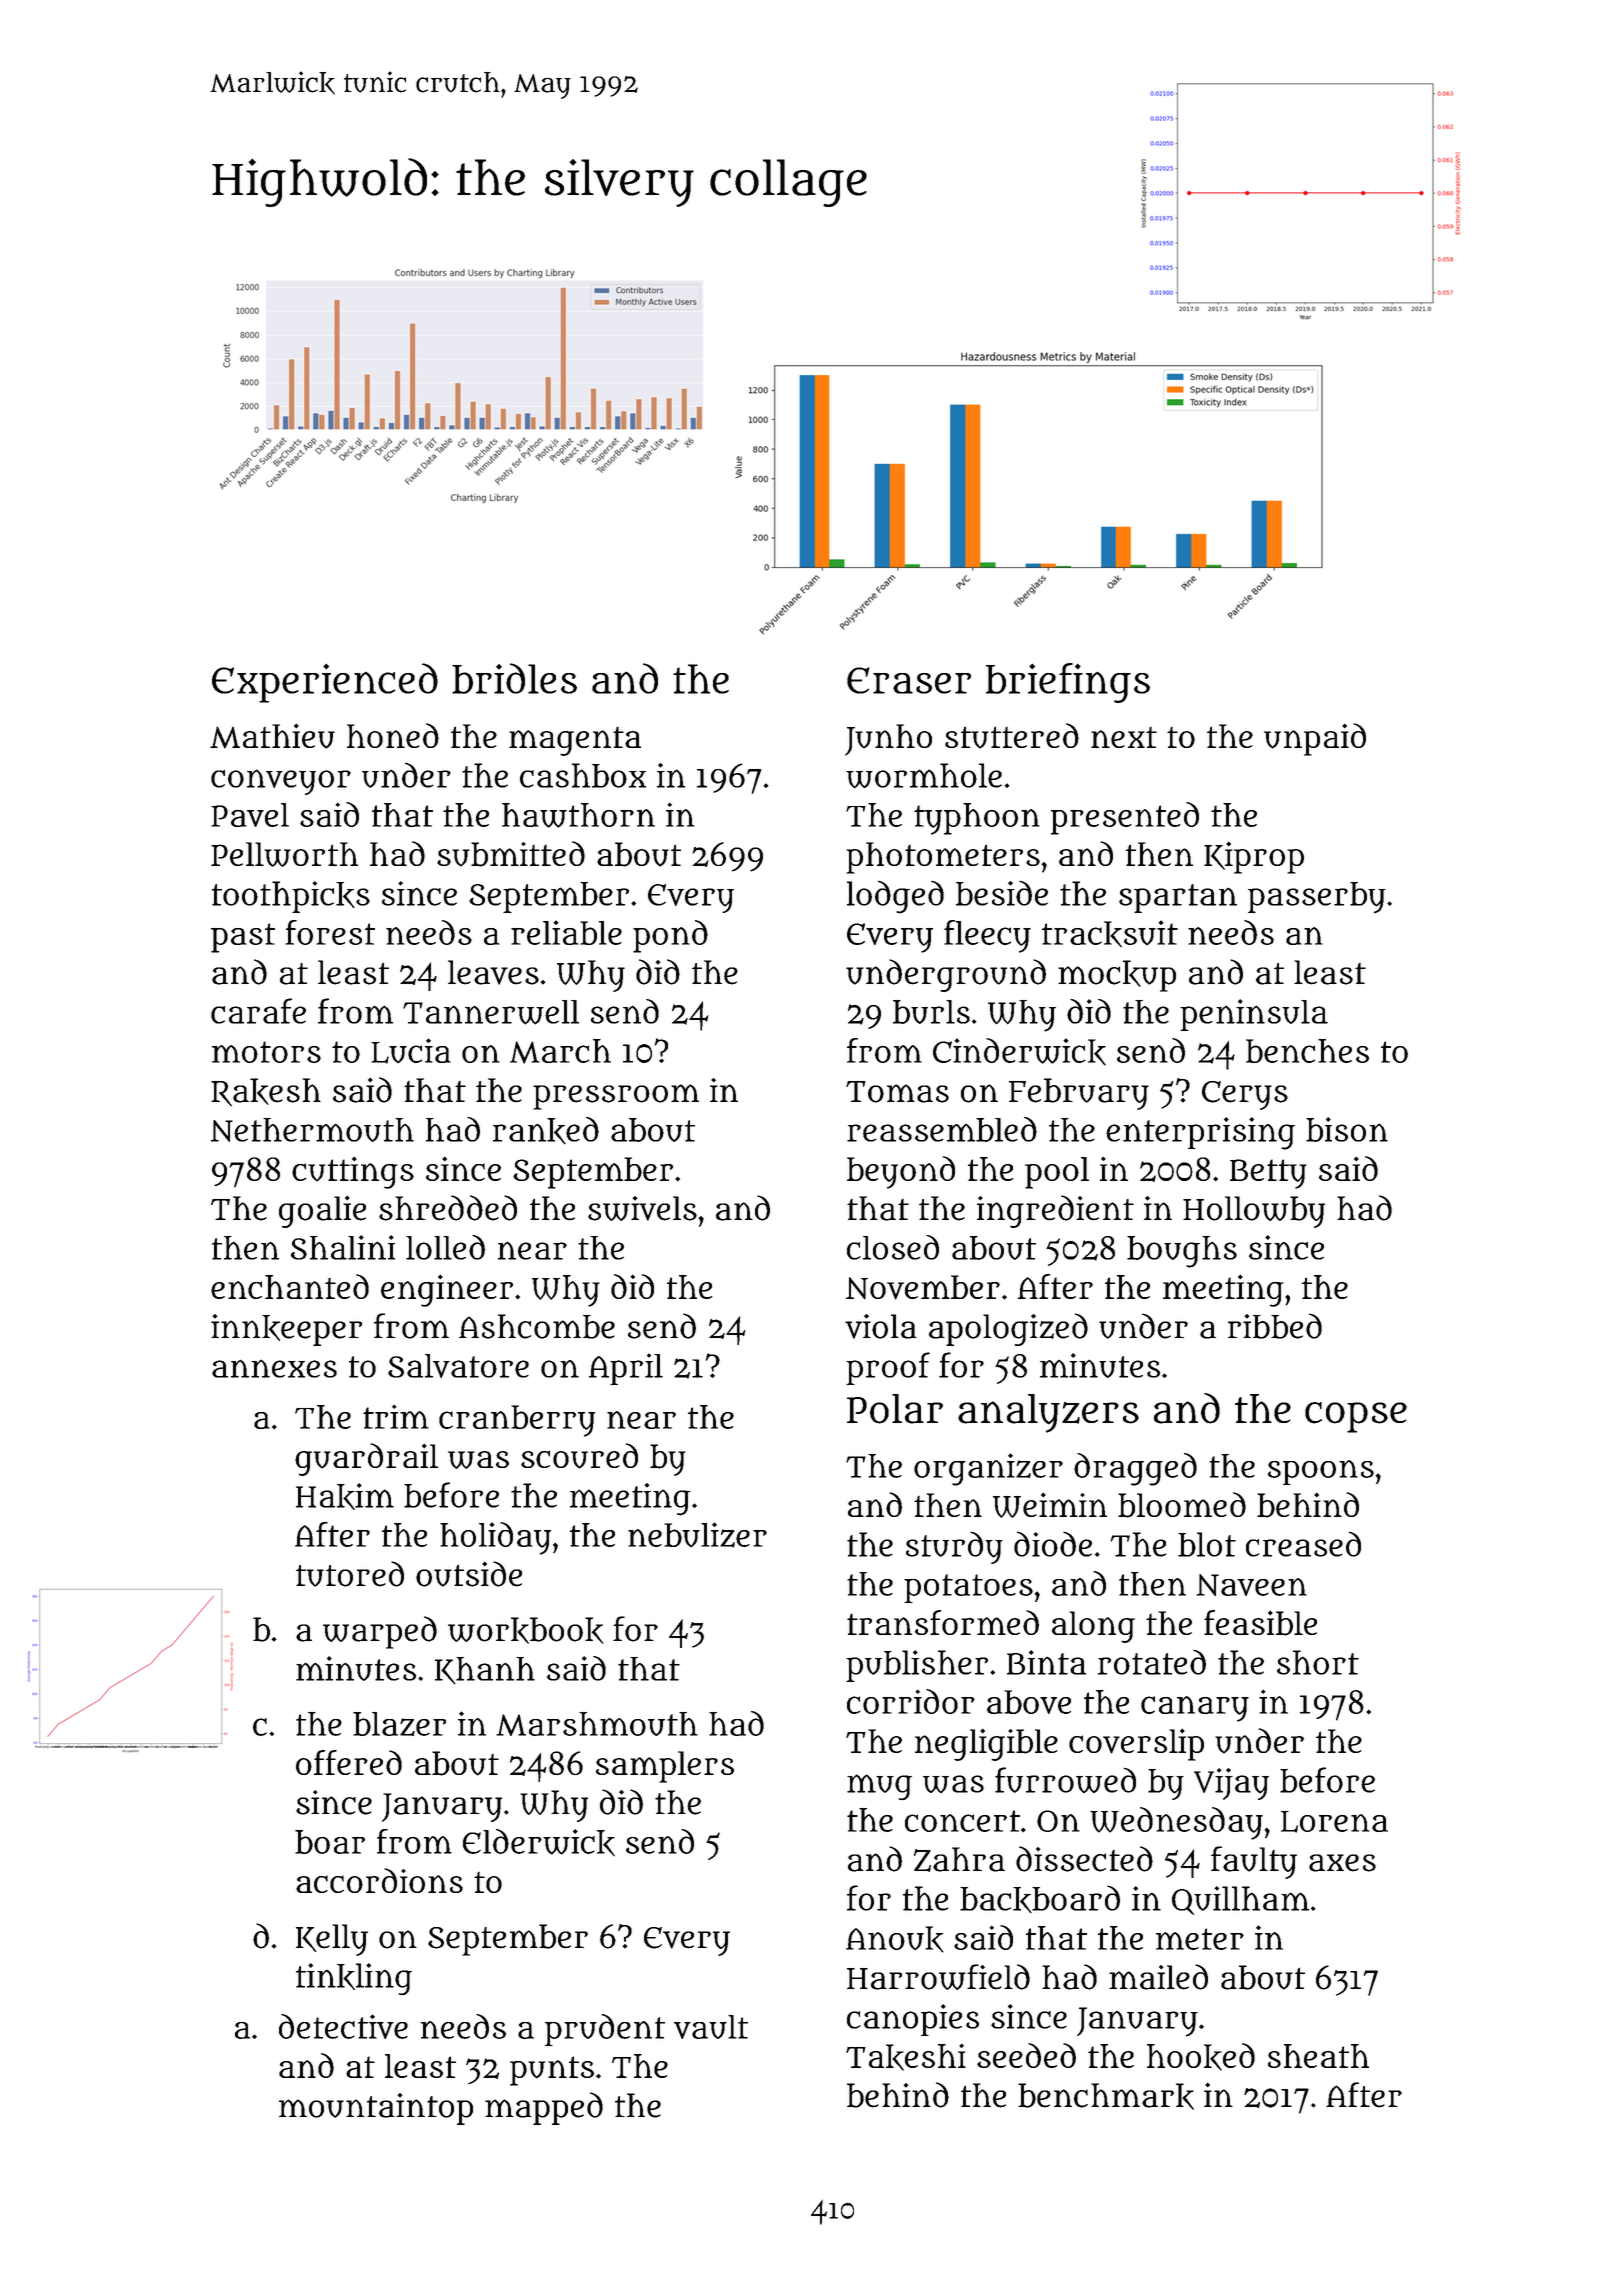 The width and height of the page is (1620, 2292). Describe the element at coordinates (578, 815) in the page. I see `hawthorn` at that location.
